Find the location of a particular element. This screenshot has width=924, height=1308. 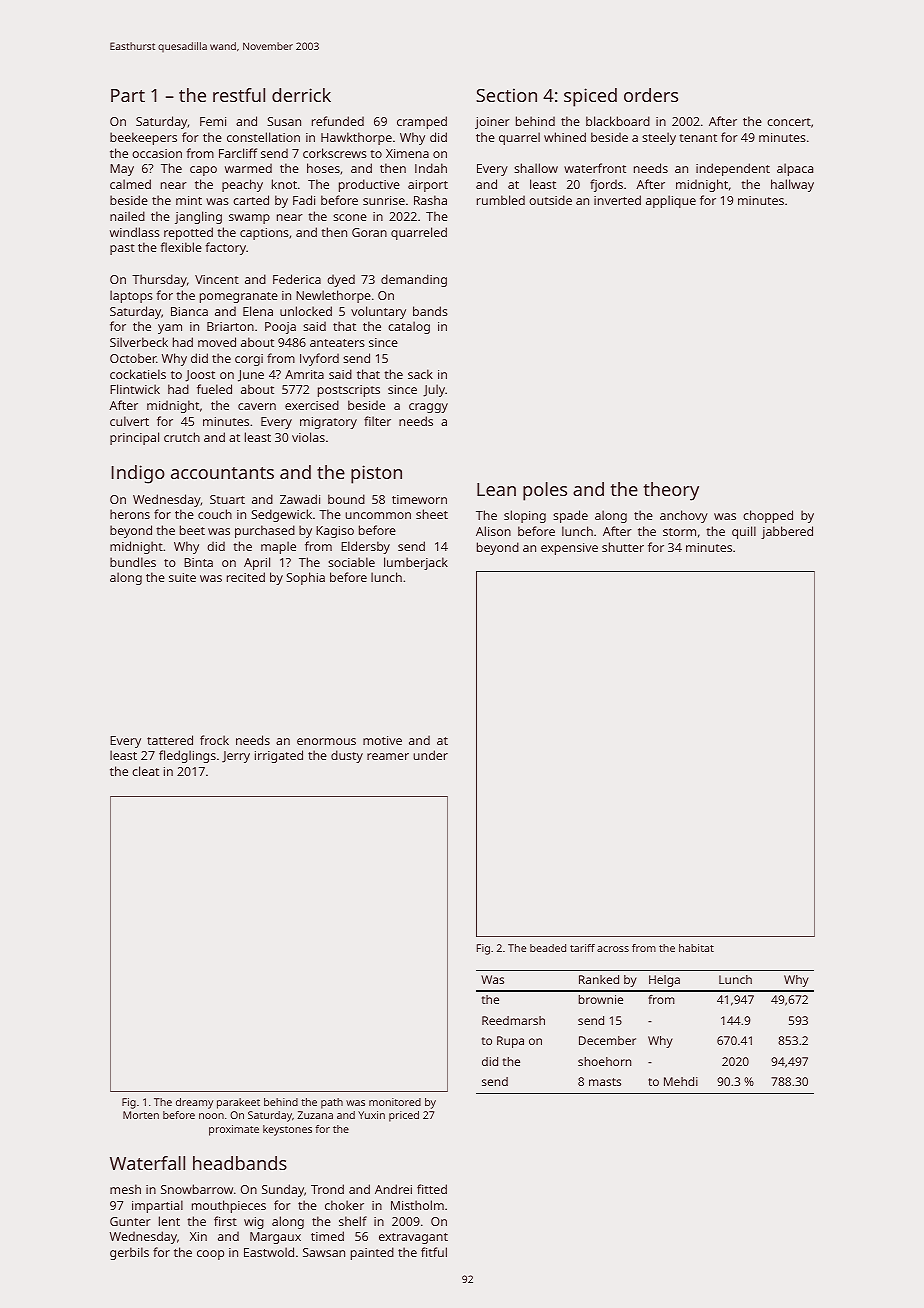

tattered is located at coordinates (170, 740).
